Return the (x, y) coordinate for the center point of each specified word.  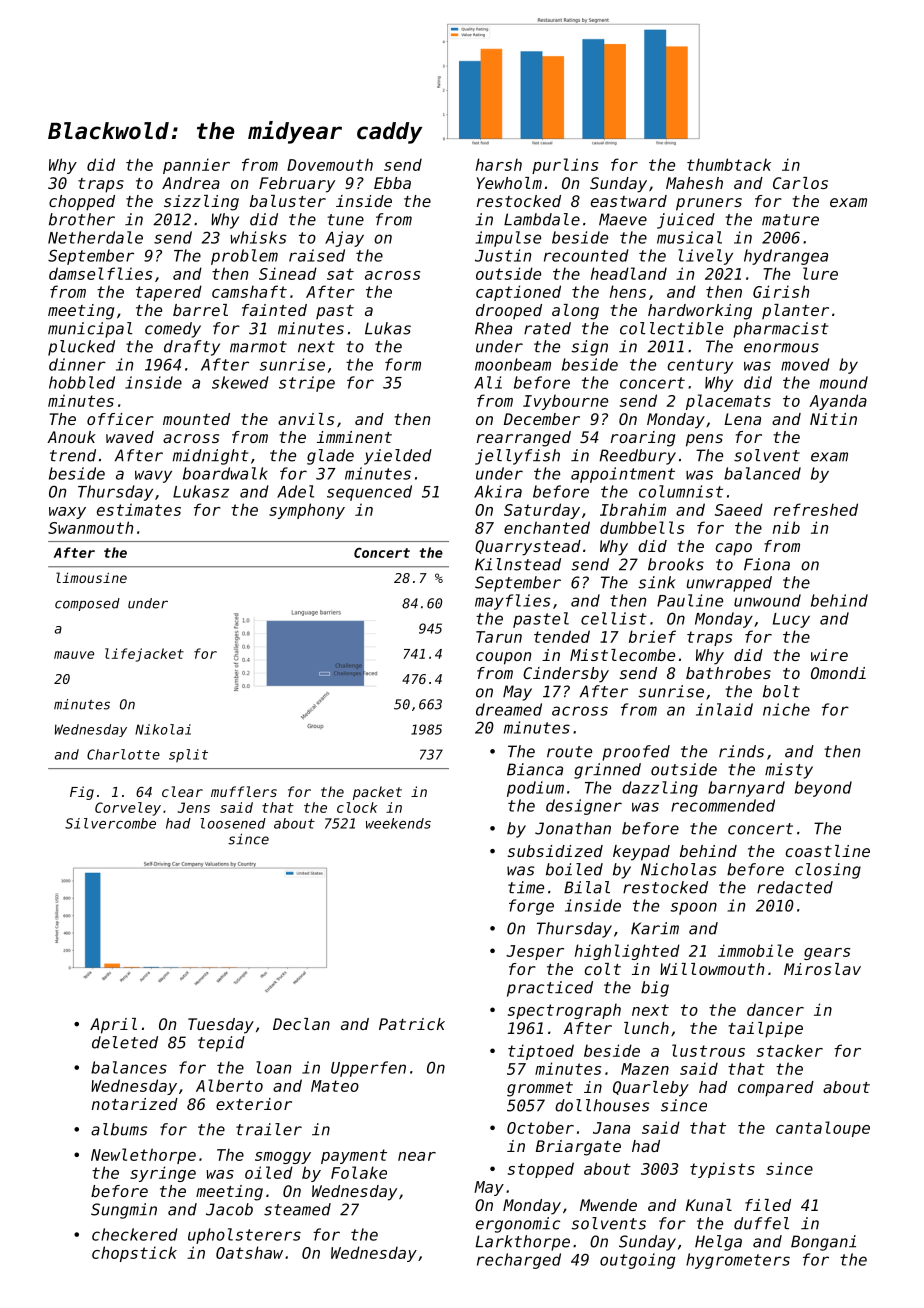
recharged (519, 1261)
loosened (233, 823)
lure (820, 273)
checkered (135, 1234)
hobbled (82, 382)
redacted (795, 887)
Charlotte (123, 754)
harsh (499, 164)
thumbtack (729, 164)
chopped (82, 203)
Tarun (499, 637)
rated (547, 328)
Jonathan (573, 828)
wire (829, 655)
